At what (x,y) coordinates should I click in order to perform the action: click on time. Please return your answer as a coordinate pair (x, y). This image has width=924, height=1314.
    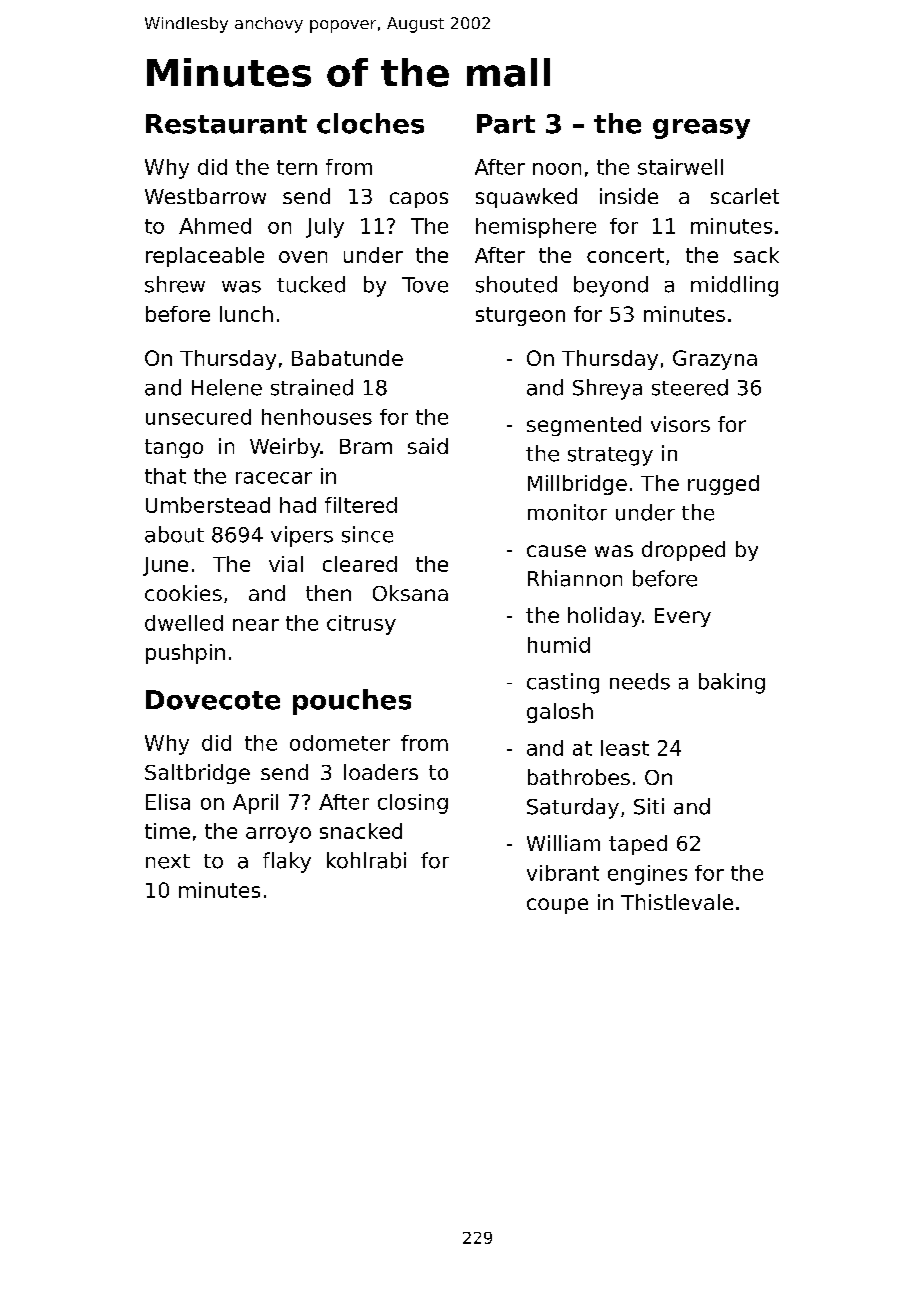
    Looking at the image, I should click on (167, 831).
